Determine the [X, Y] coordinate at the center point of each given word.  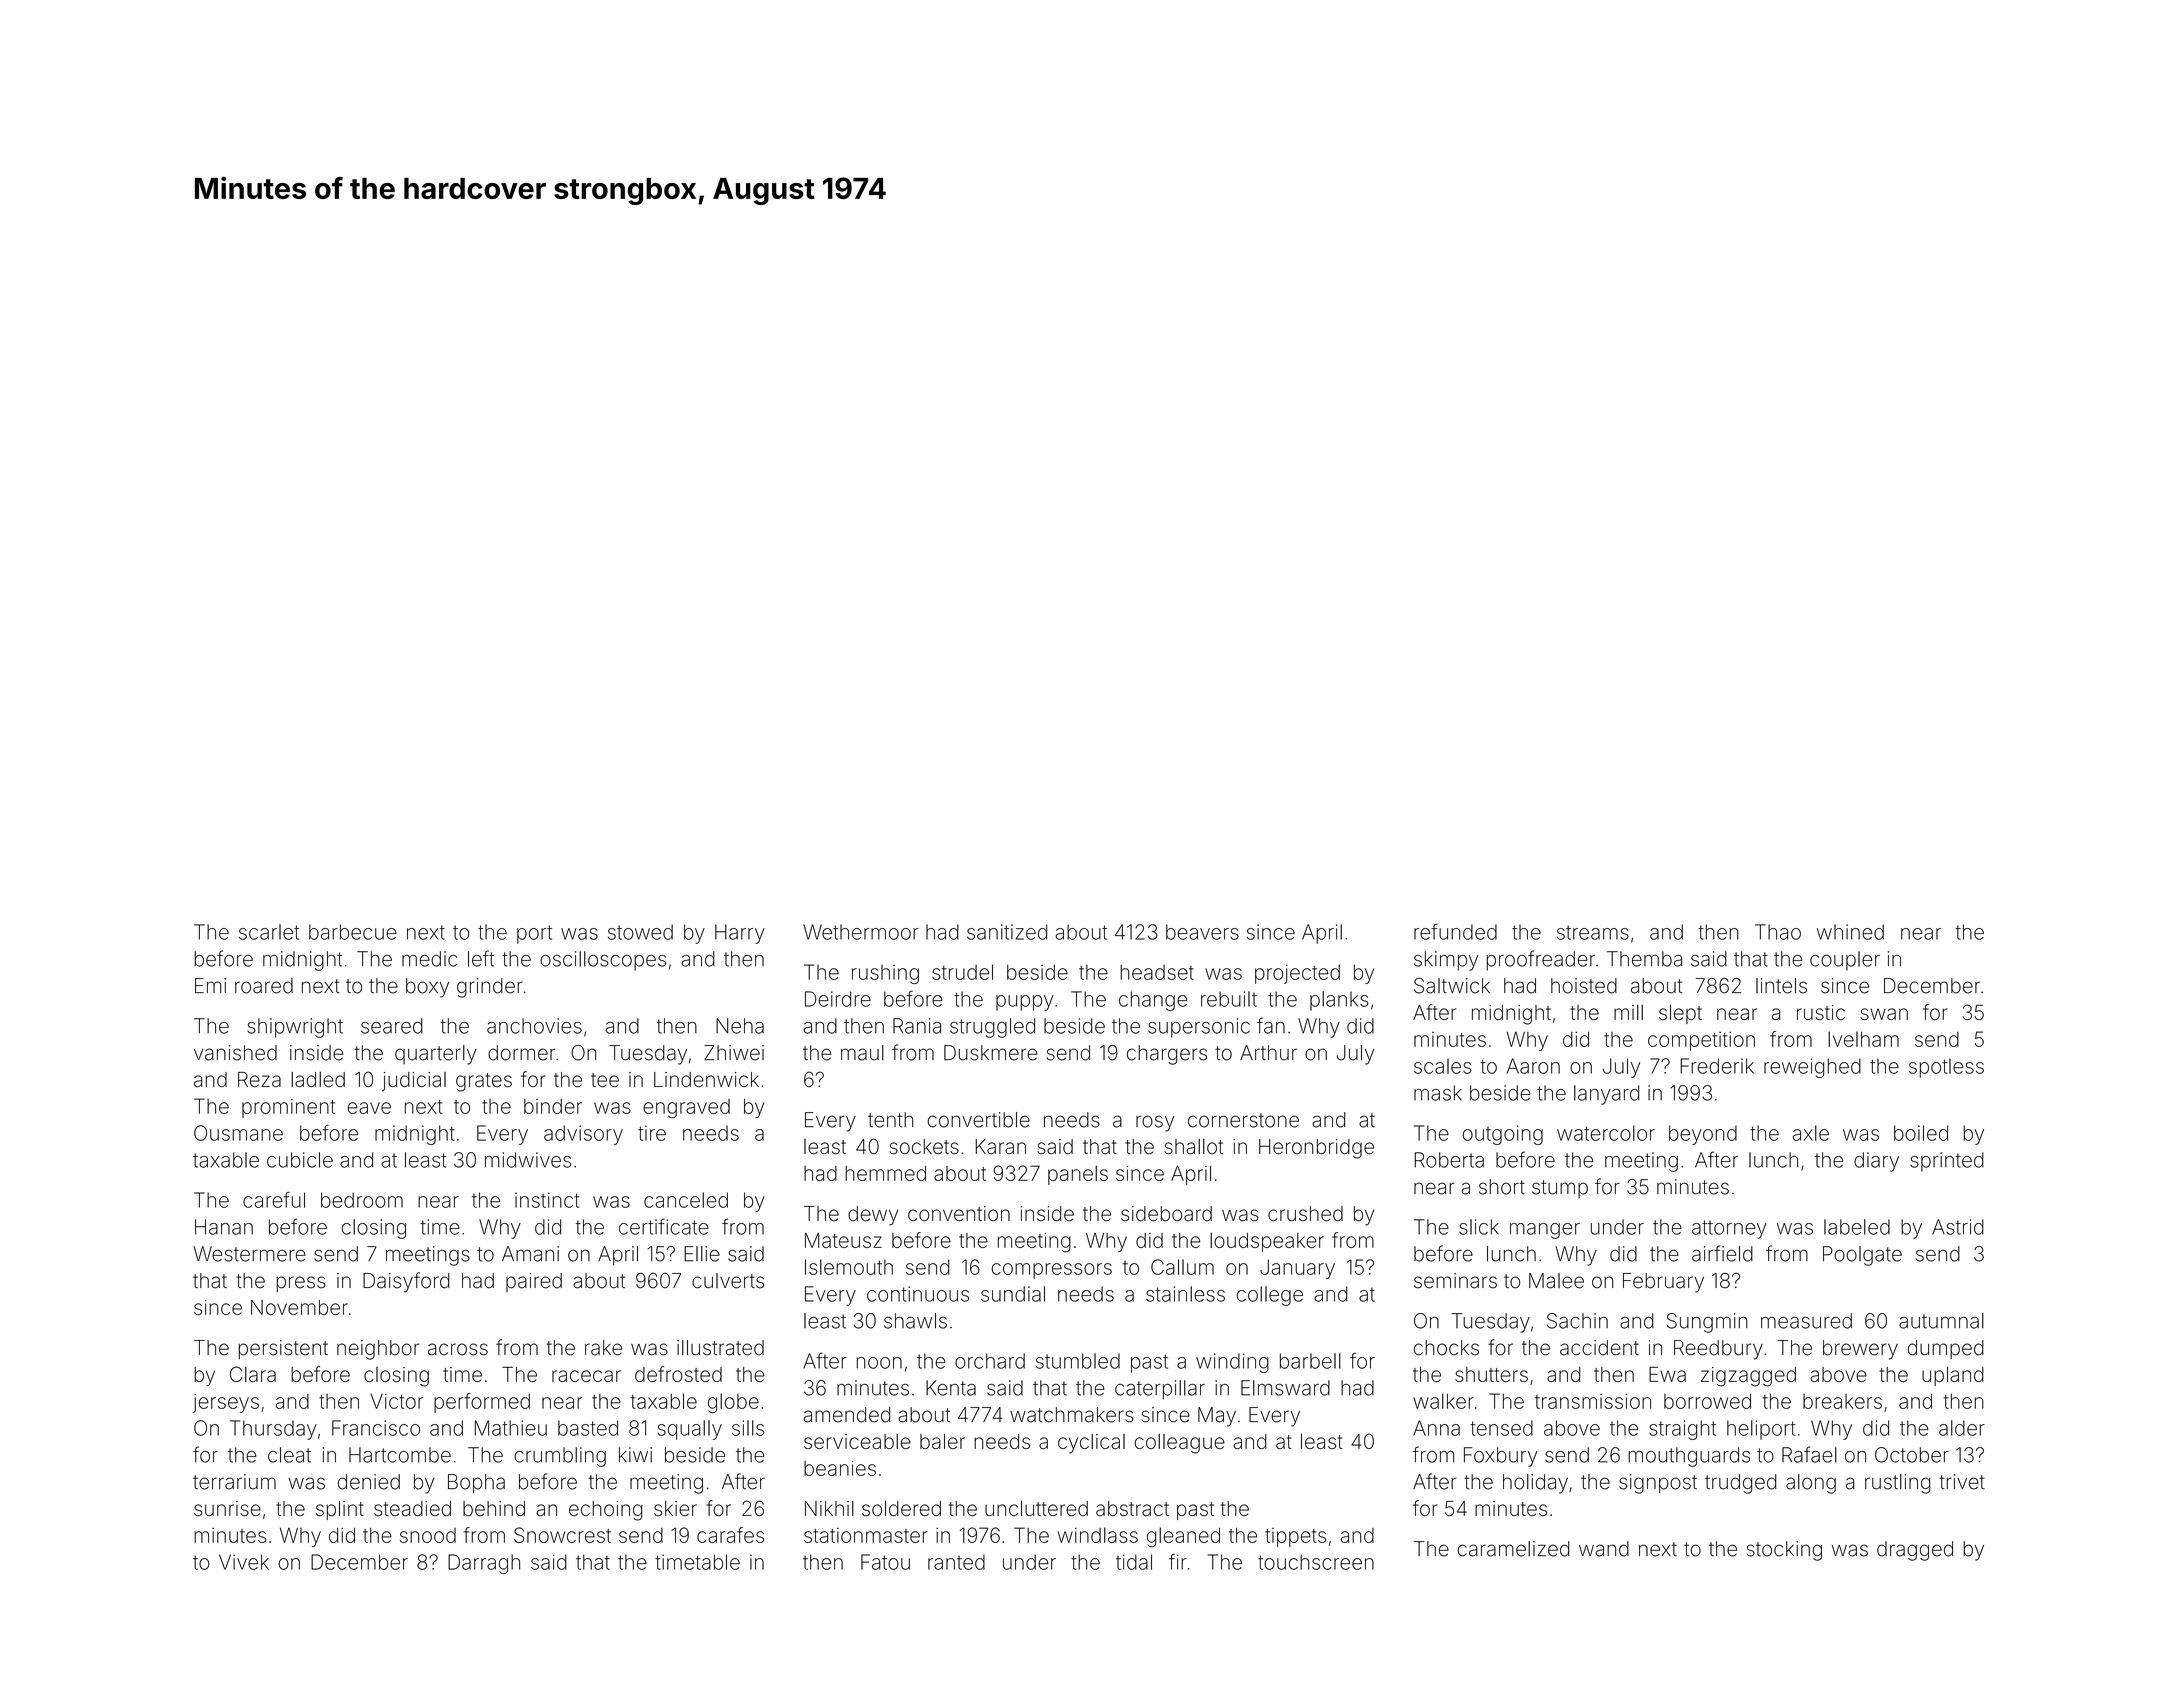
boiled [1921, 1133]
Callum [1182, 1267]
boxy [427, 988]
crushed [1305, 1214]
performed [482, 1403]
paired [534, 1282]
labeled [1857, 1227]
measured [1806, 1321]
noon [879, 1363]
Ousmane [238, 1133]
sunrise [227, 1508]
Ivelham [1863, 1039]
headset [1157, 972]
